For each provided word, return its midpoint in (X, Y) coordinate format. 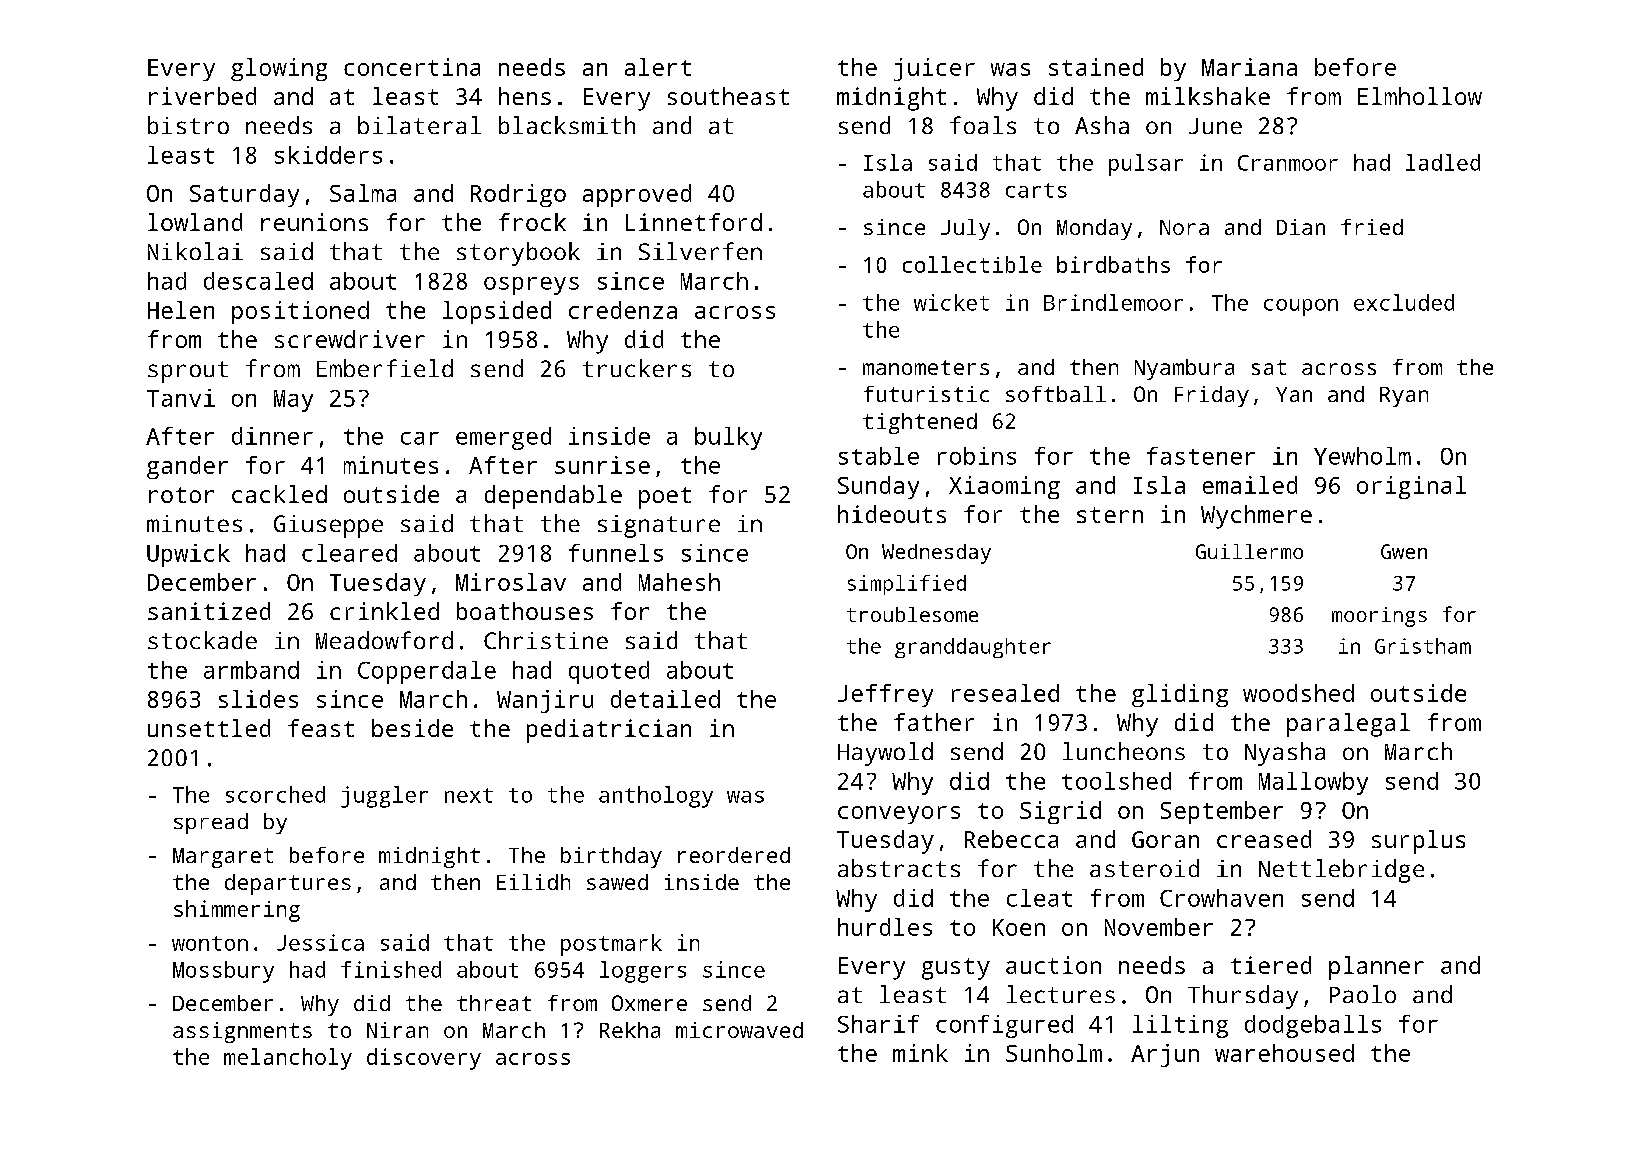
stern (1110, 515)
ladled (1443, 162)
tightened (920, 423)
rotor (181, 495)
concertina (412, 67)
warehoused (1284, 1053)
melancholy (288, 1059)
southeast (728, 96)
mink (920, 1053)
